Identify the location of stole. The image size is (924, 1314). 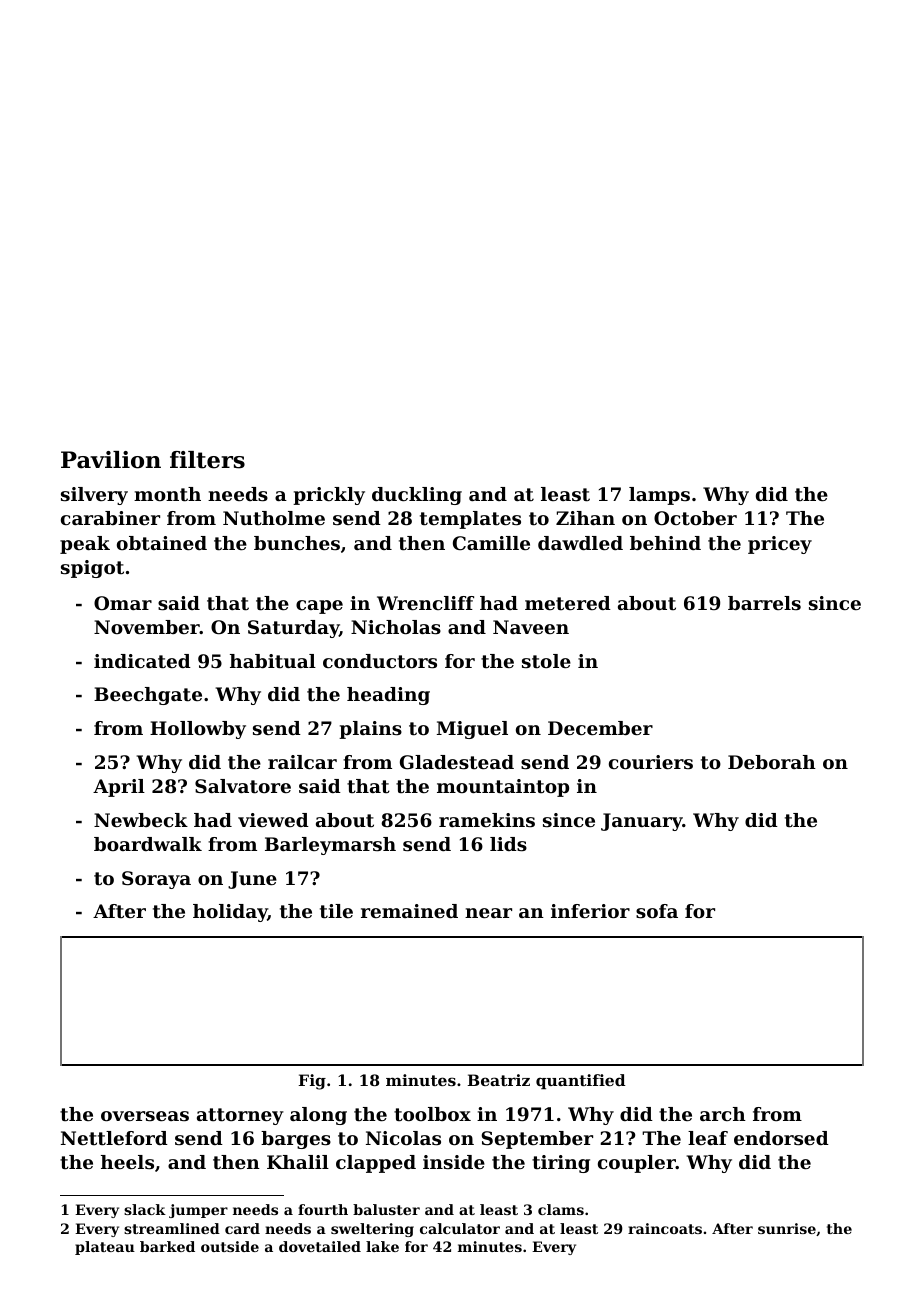
(546, 661).
